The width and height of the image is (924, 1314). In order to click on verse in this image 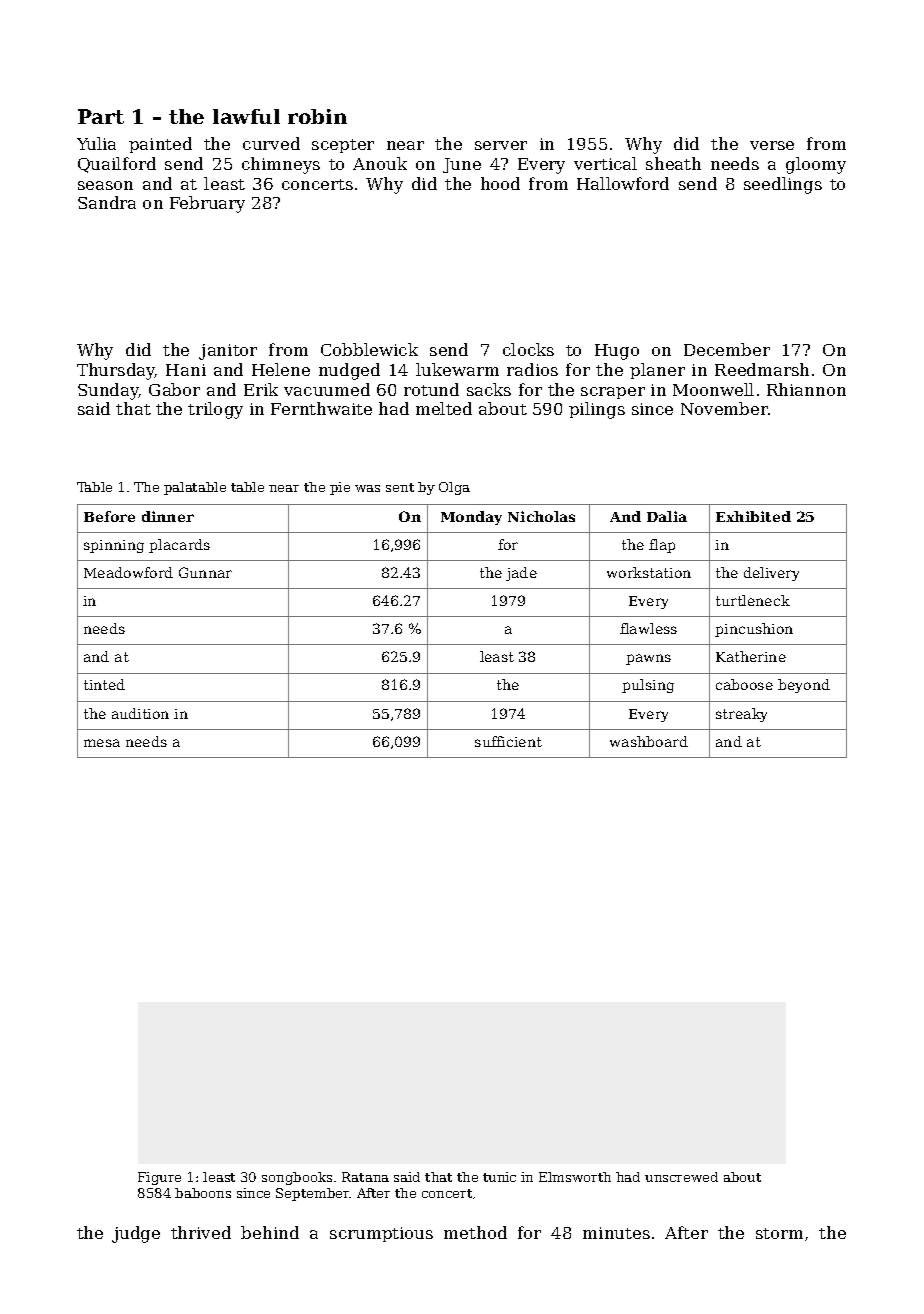, I will do `click(772, 145)`.
